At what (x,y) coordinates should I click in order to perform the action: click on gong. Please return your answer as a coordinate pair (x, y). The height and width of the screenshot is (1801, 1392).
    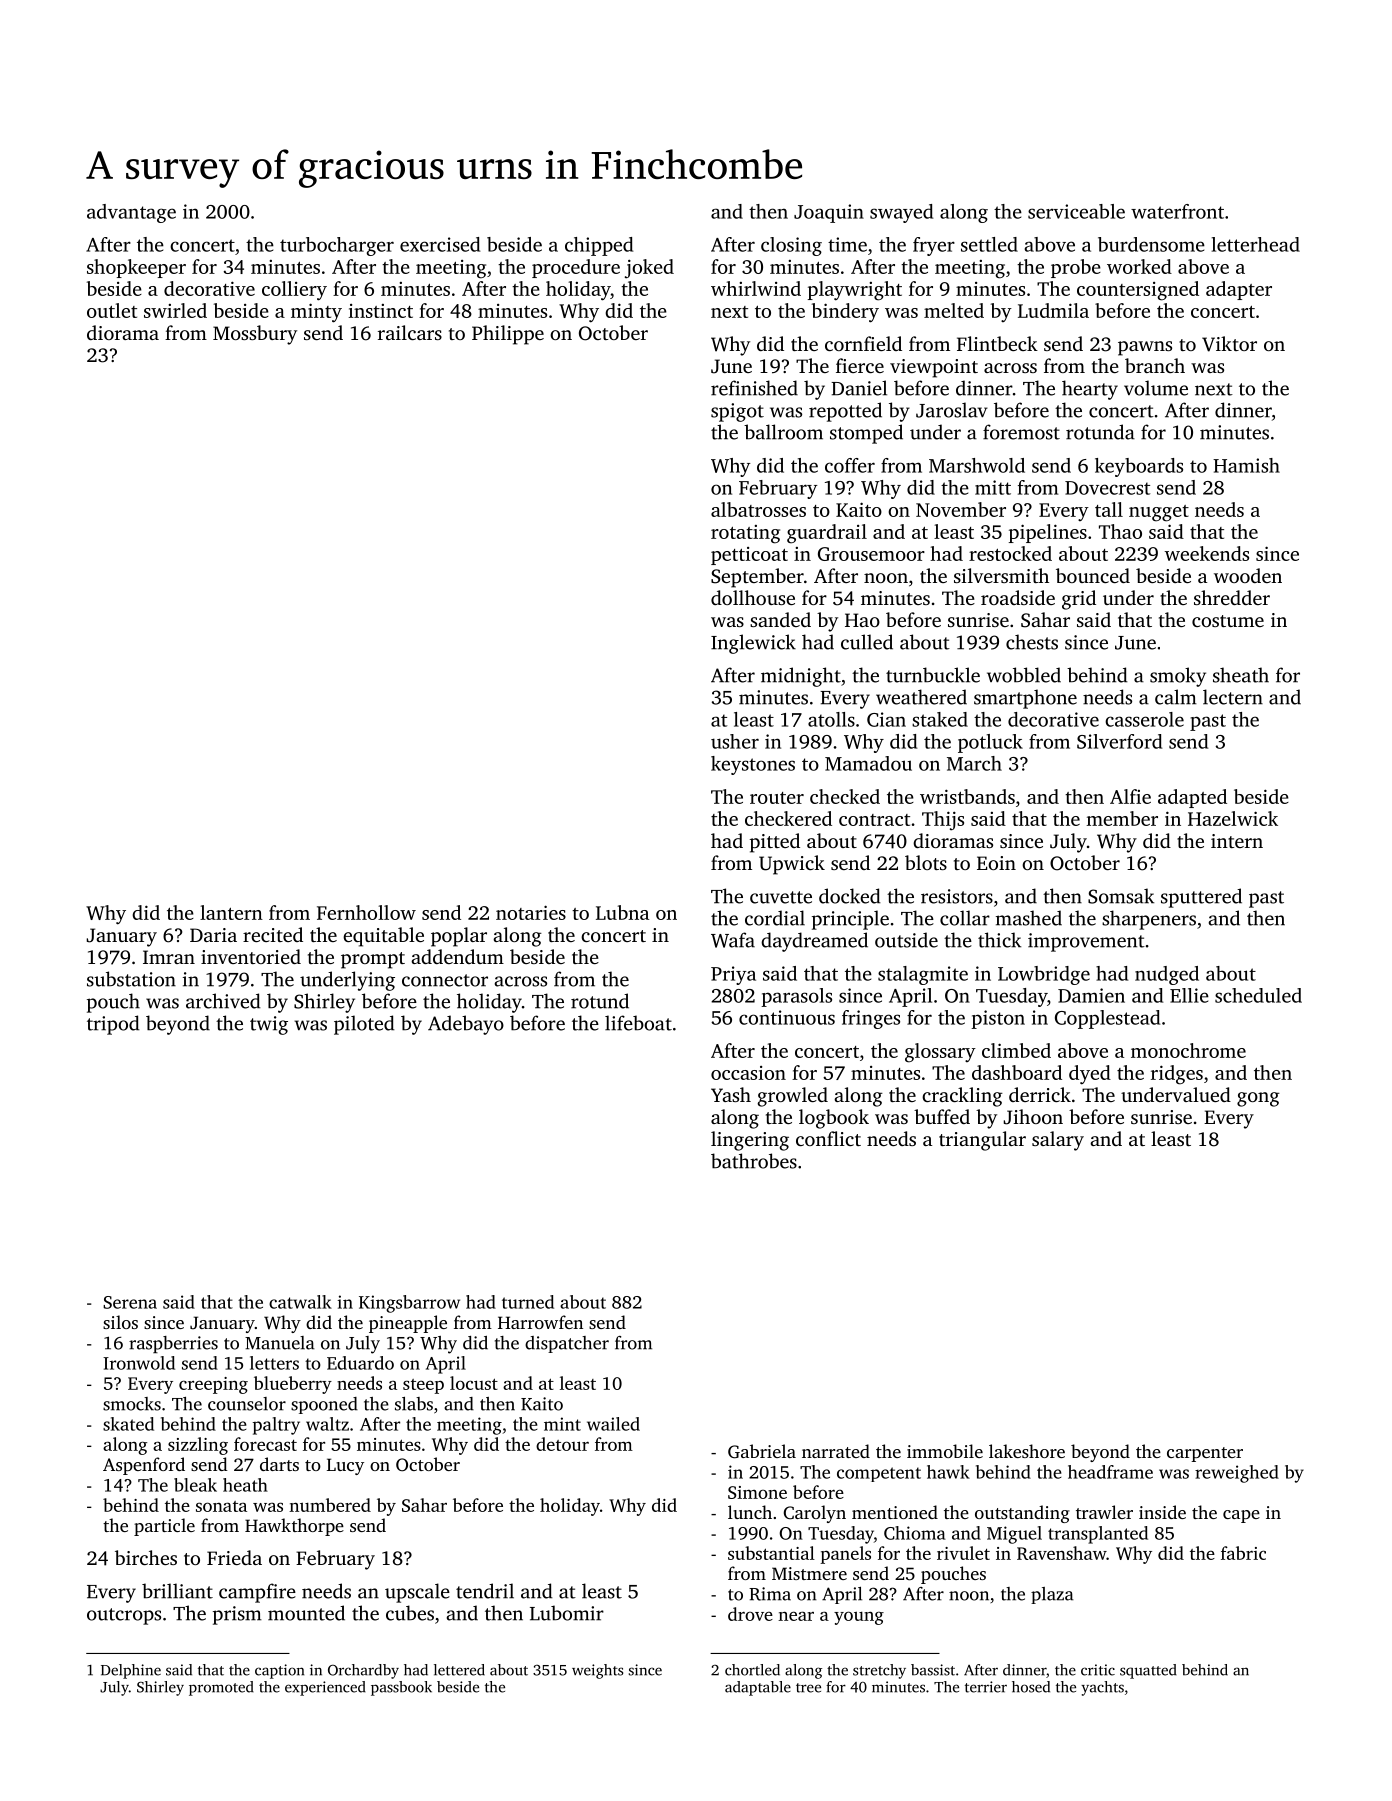
    Looking at the image, I should click on (1258, 1099).
